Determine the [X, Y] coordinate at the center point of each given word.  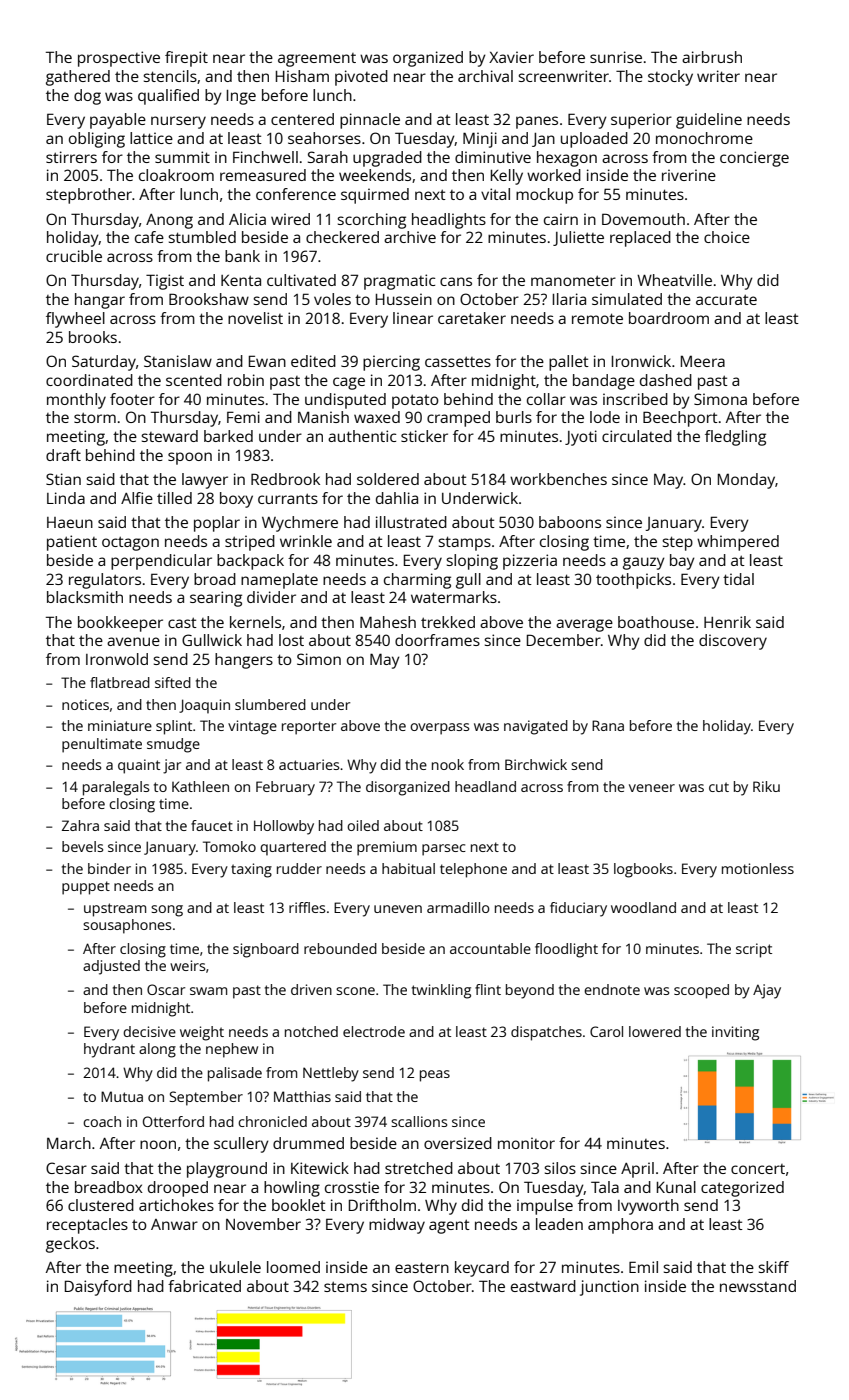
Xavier [511, 57]
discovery [733, 642]
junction [609, 1288]
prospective [119, 59]
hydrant [109, 1050]
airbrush [712, 57]
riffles [307, 907]
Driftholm [382, 1205]
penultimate [102, 745]
